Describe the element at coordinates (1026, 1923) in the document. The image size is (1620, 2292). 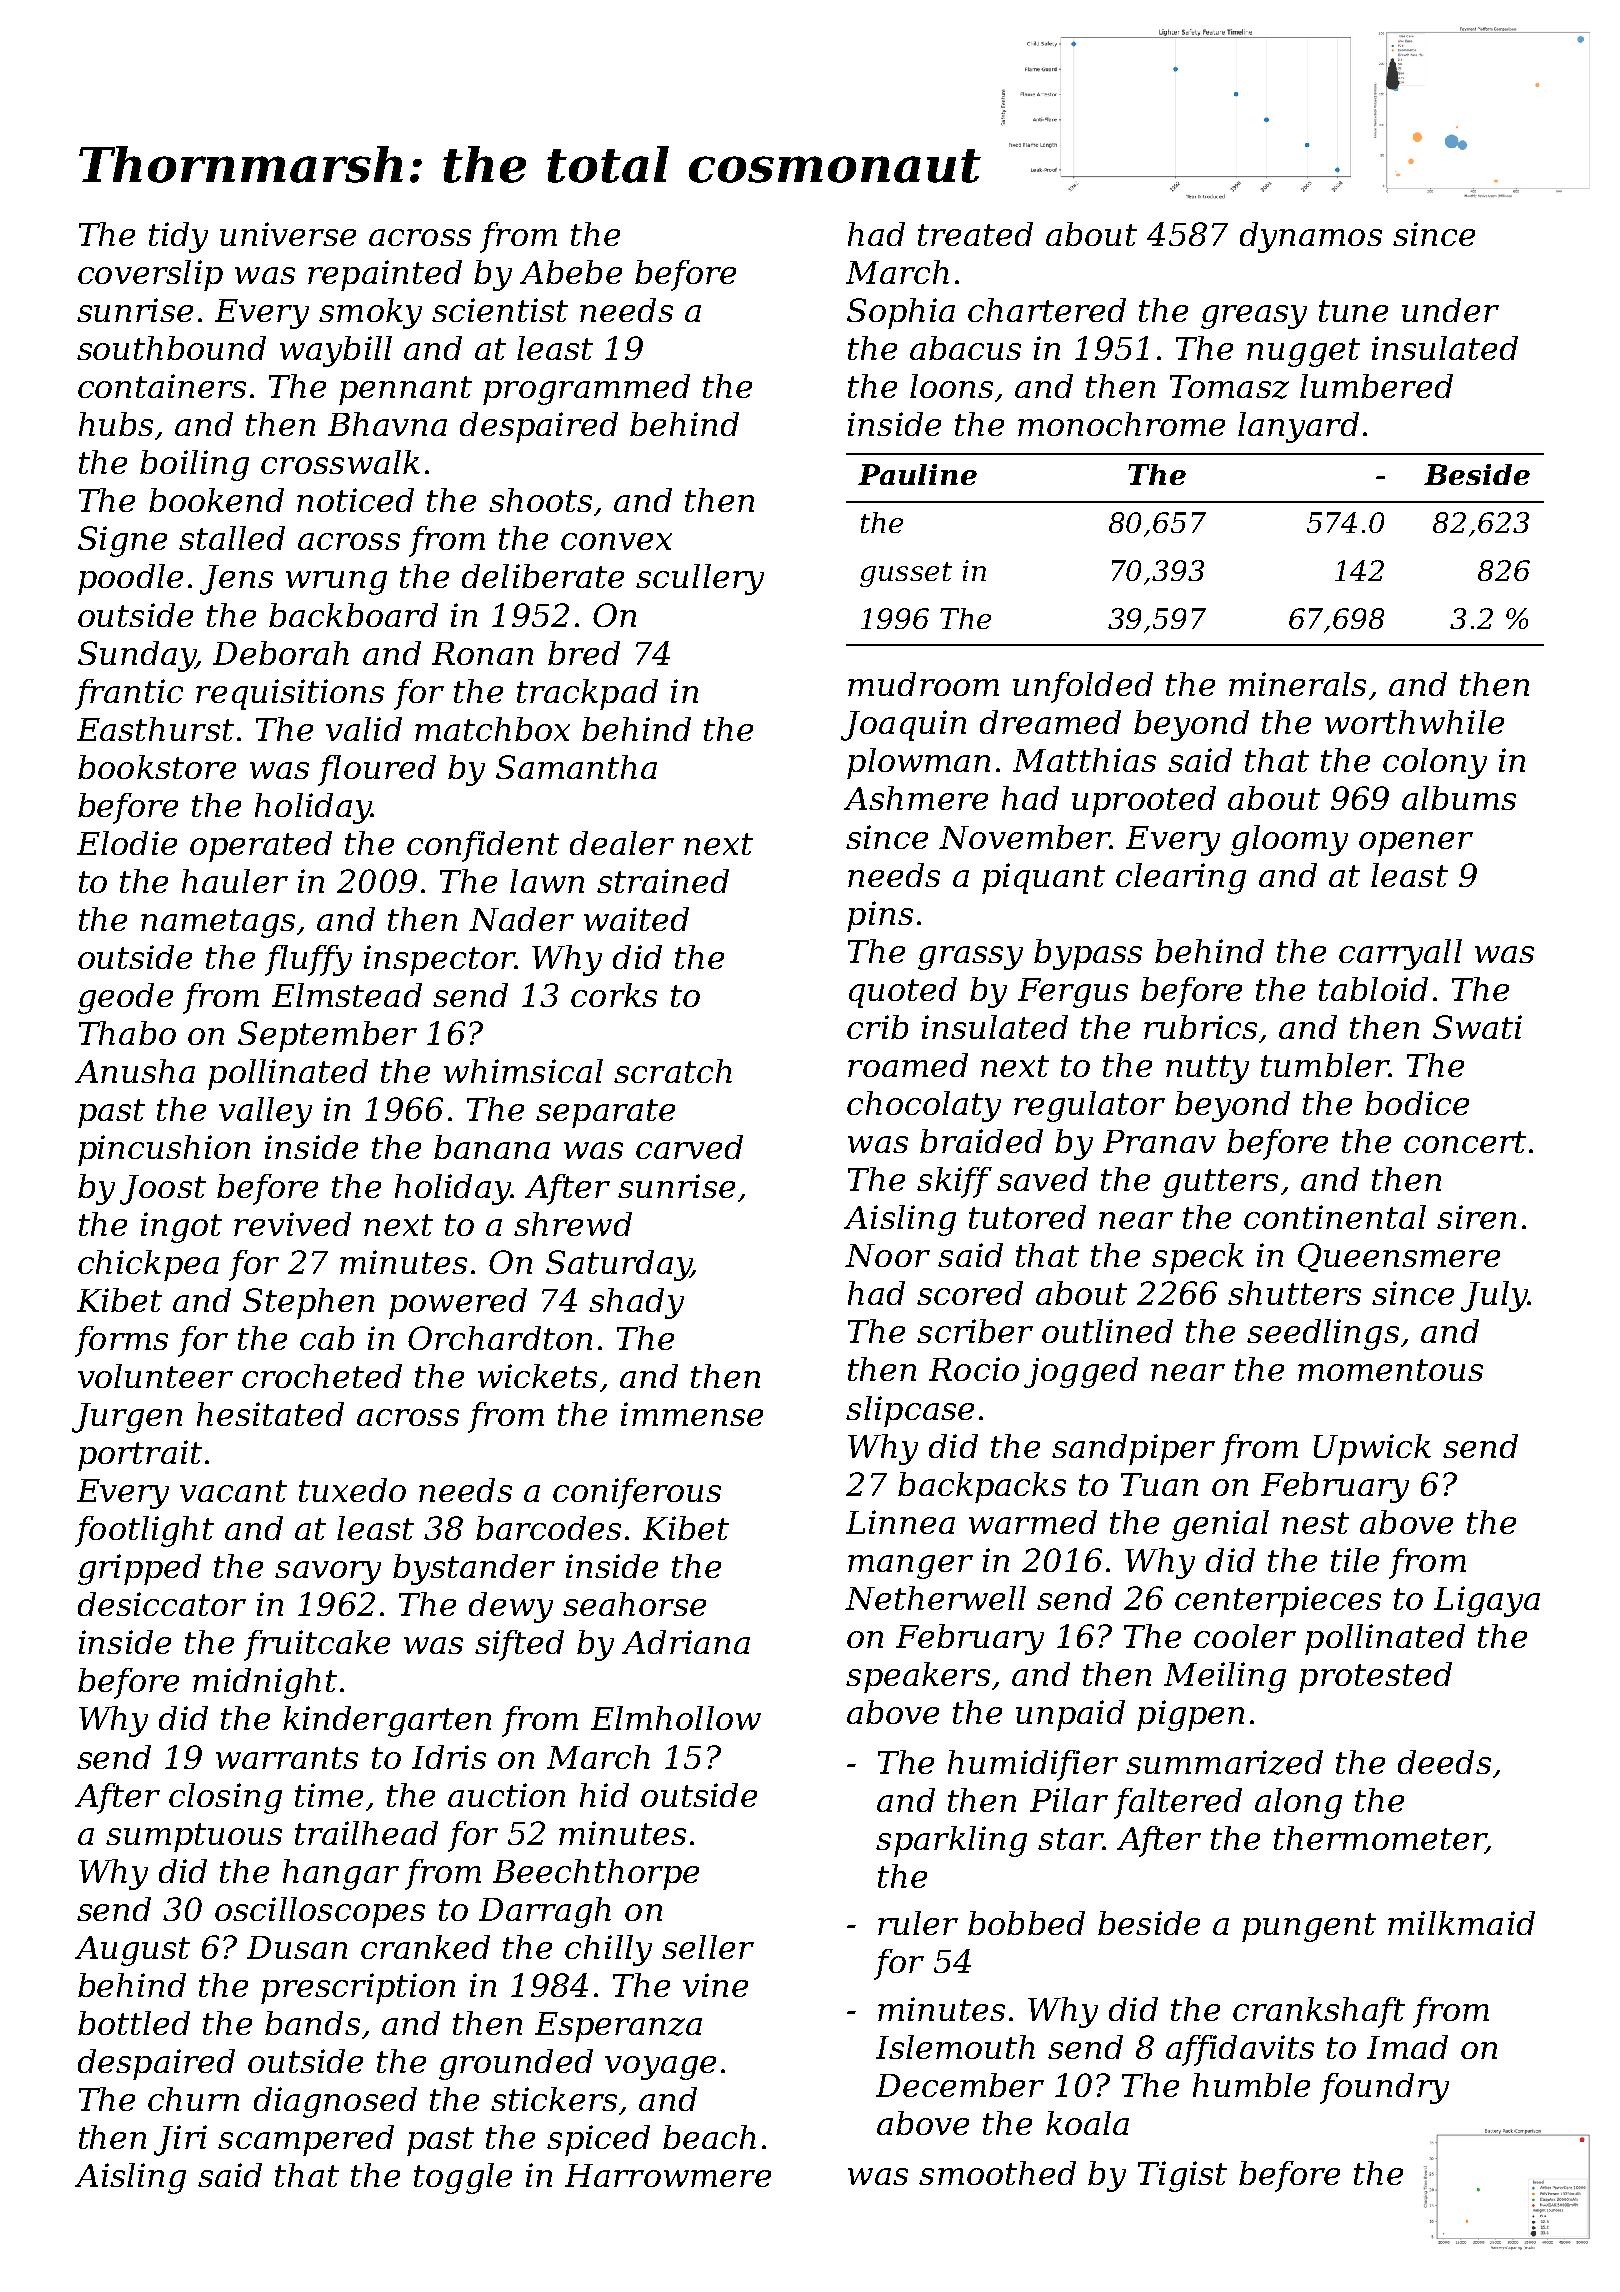
I see `bobbed` at that location.
